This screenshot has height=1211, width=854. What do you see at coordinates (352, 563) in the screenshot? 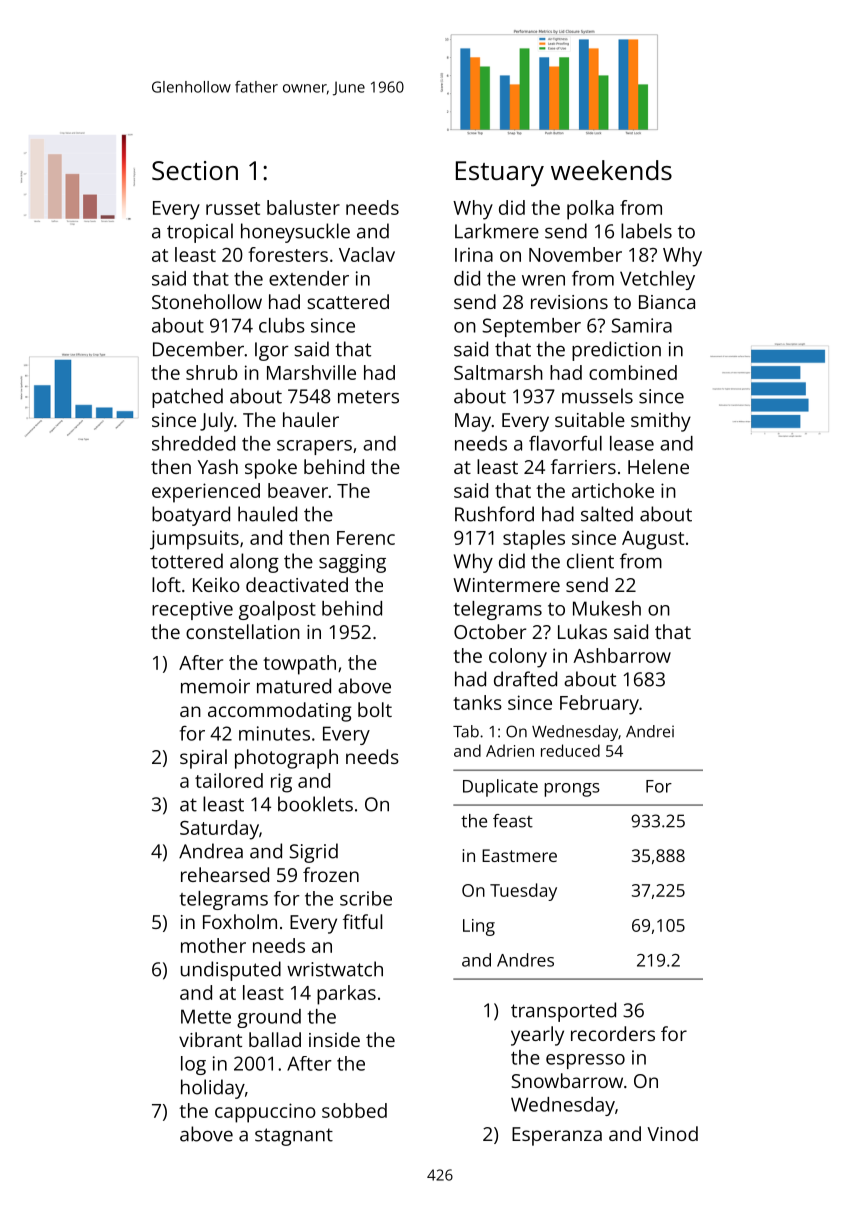
I see `sagging` at bounding box center [352, 563].
